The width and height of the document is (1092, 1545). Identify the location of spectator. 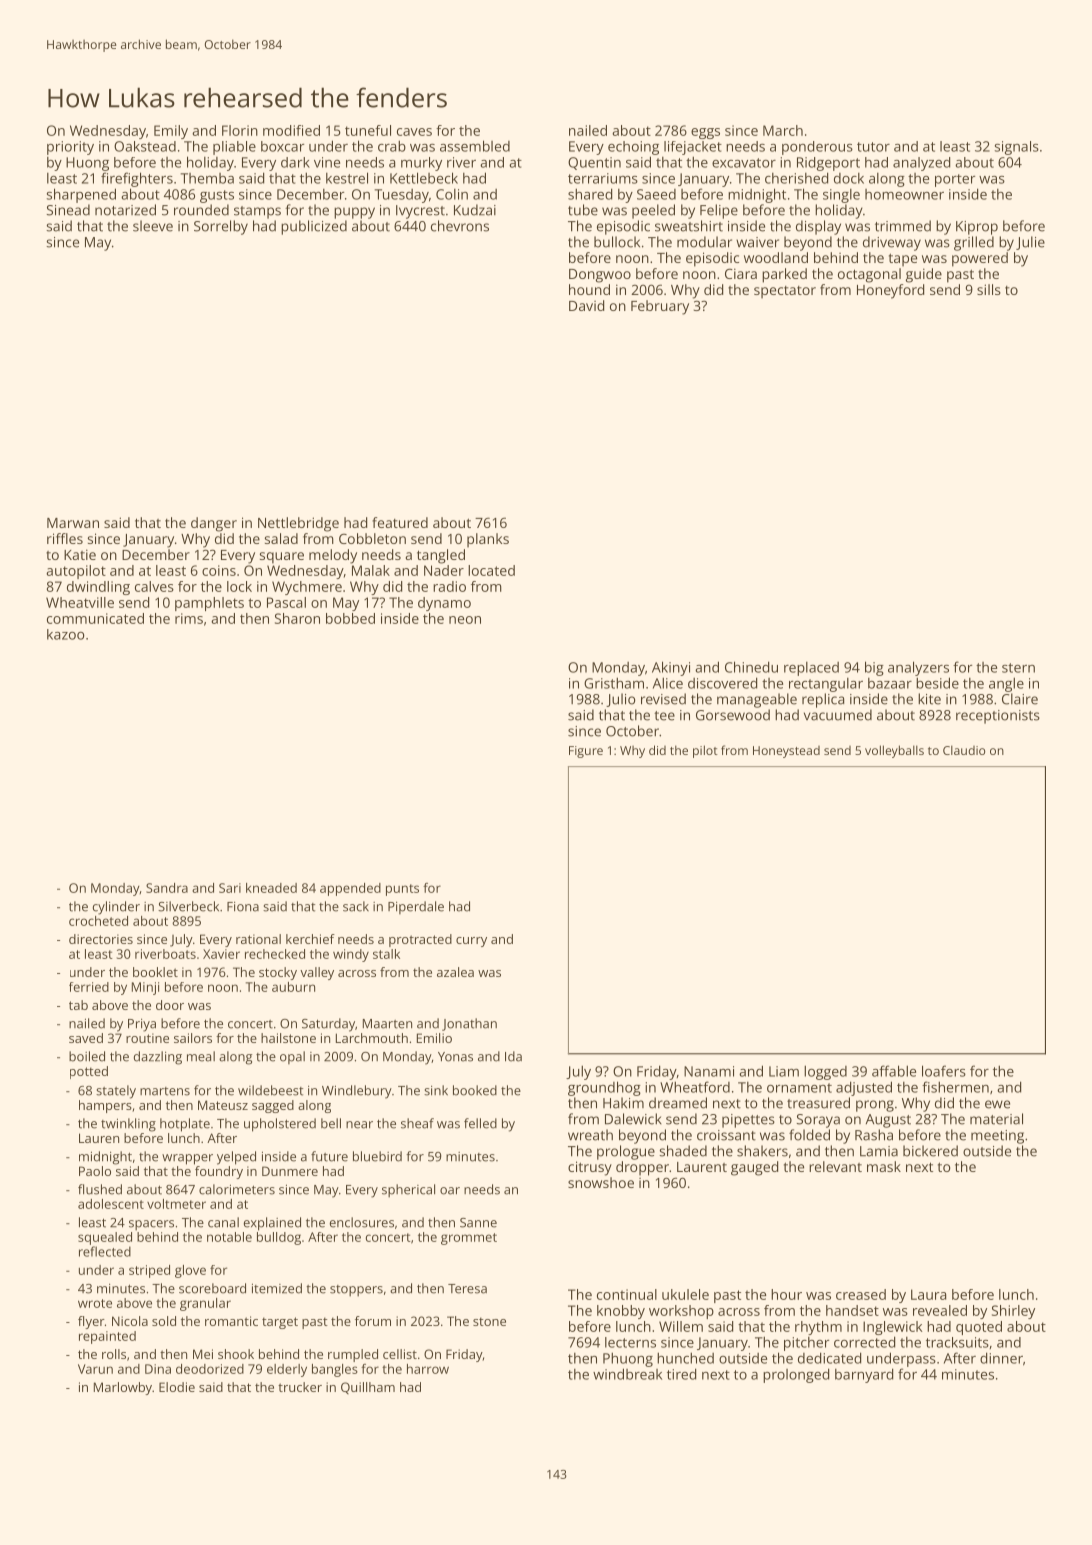
(785, 292).
